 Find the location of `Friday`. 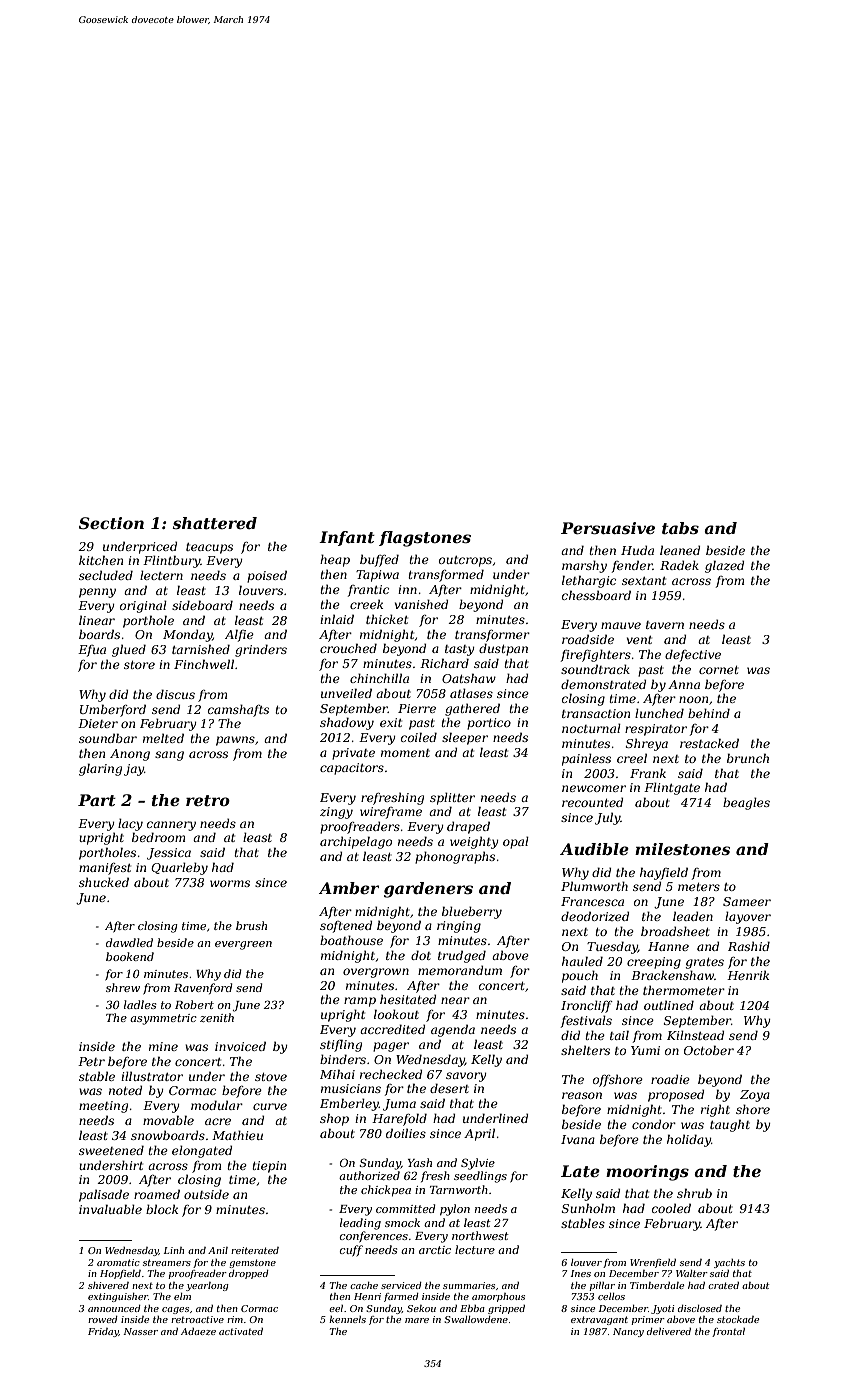

Friday is located at coordinates (103, 1332).
